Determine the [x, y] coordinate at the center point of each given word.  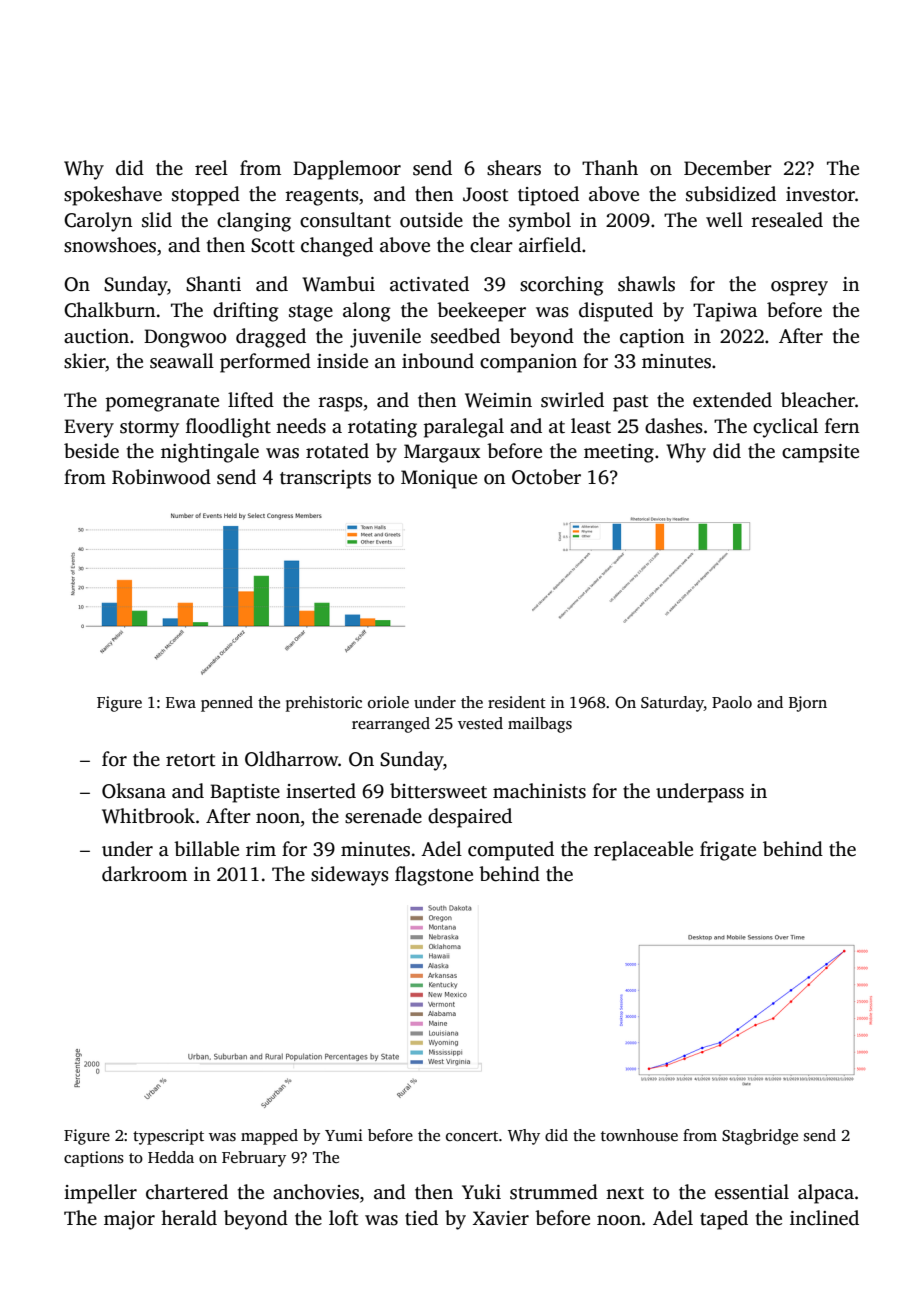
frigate [728, 851]
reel [211, 168]
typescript [168, 1137]
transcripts [325, 479]
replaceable [643, 851]
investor [820, 194]
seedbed [465, 336]
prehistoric [324, 704]
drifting [246, 312]
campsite [820, 453]
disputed [616, 312]
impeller [100, 1194]
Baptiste [245, 793]
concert [472, 1136]
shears [514, 168]
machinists [539, 791]
